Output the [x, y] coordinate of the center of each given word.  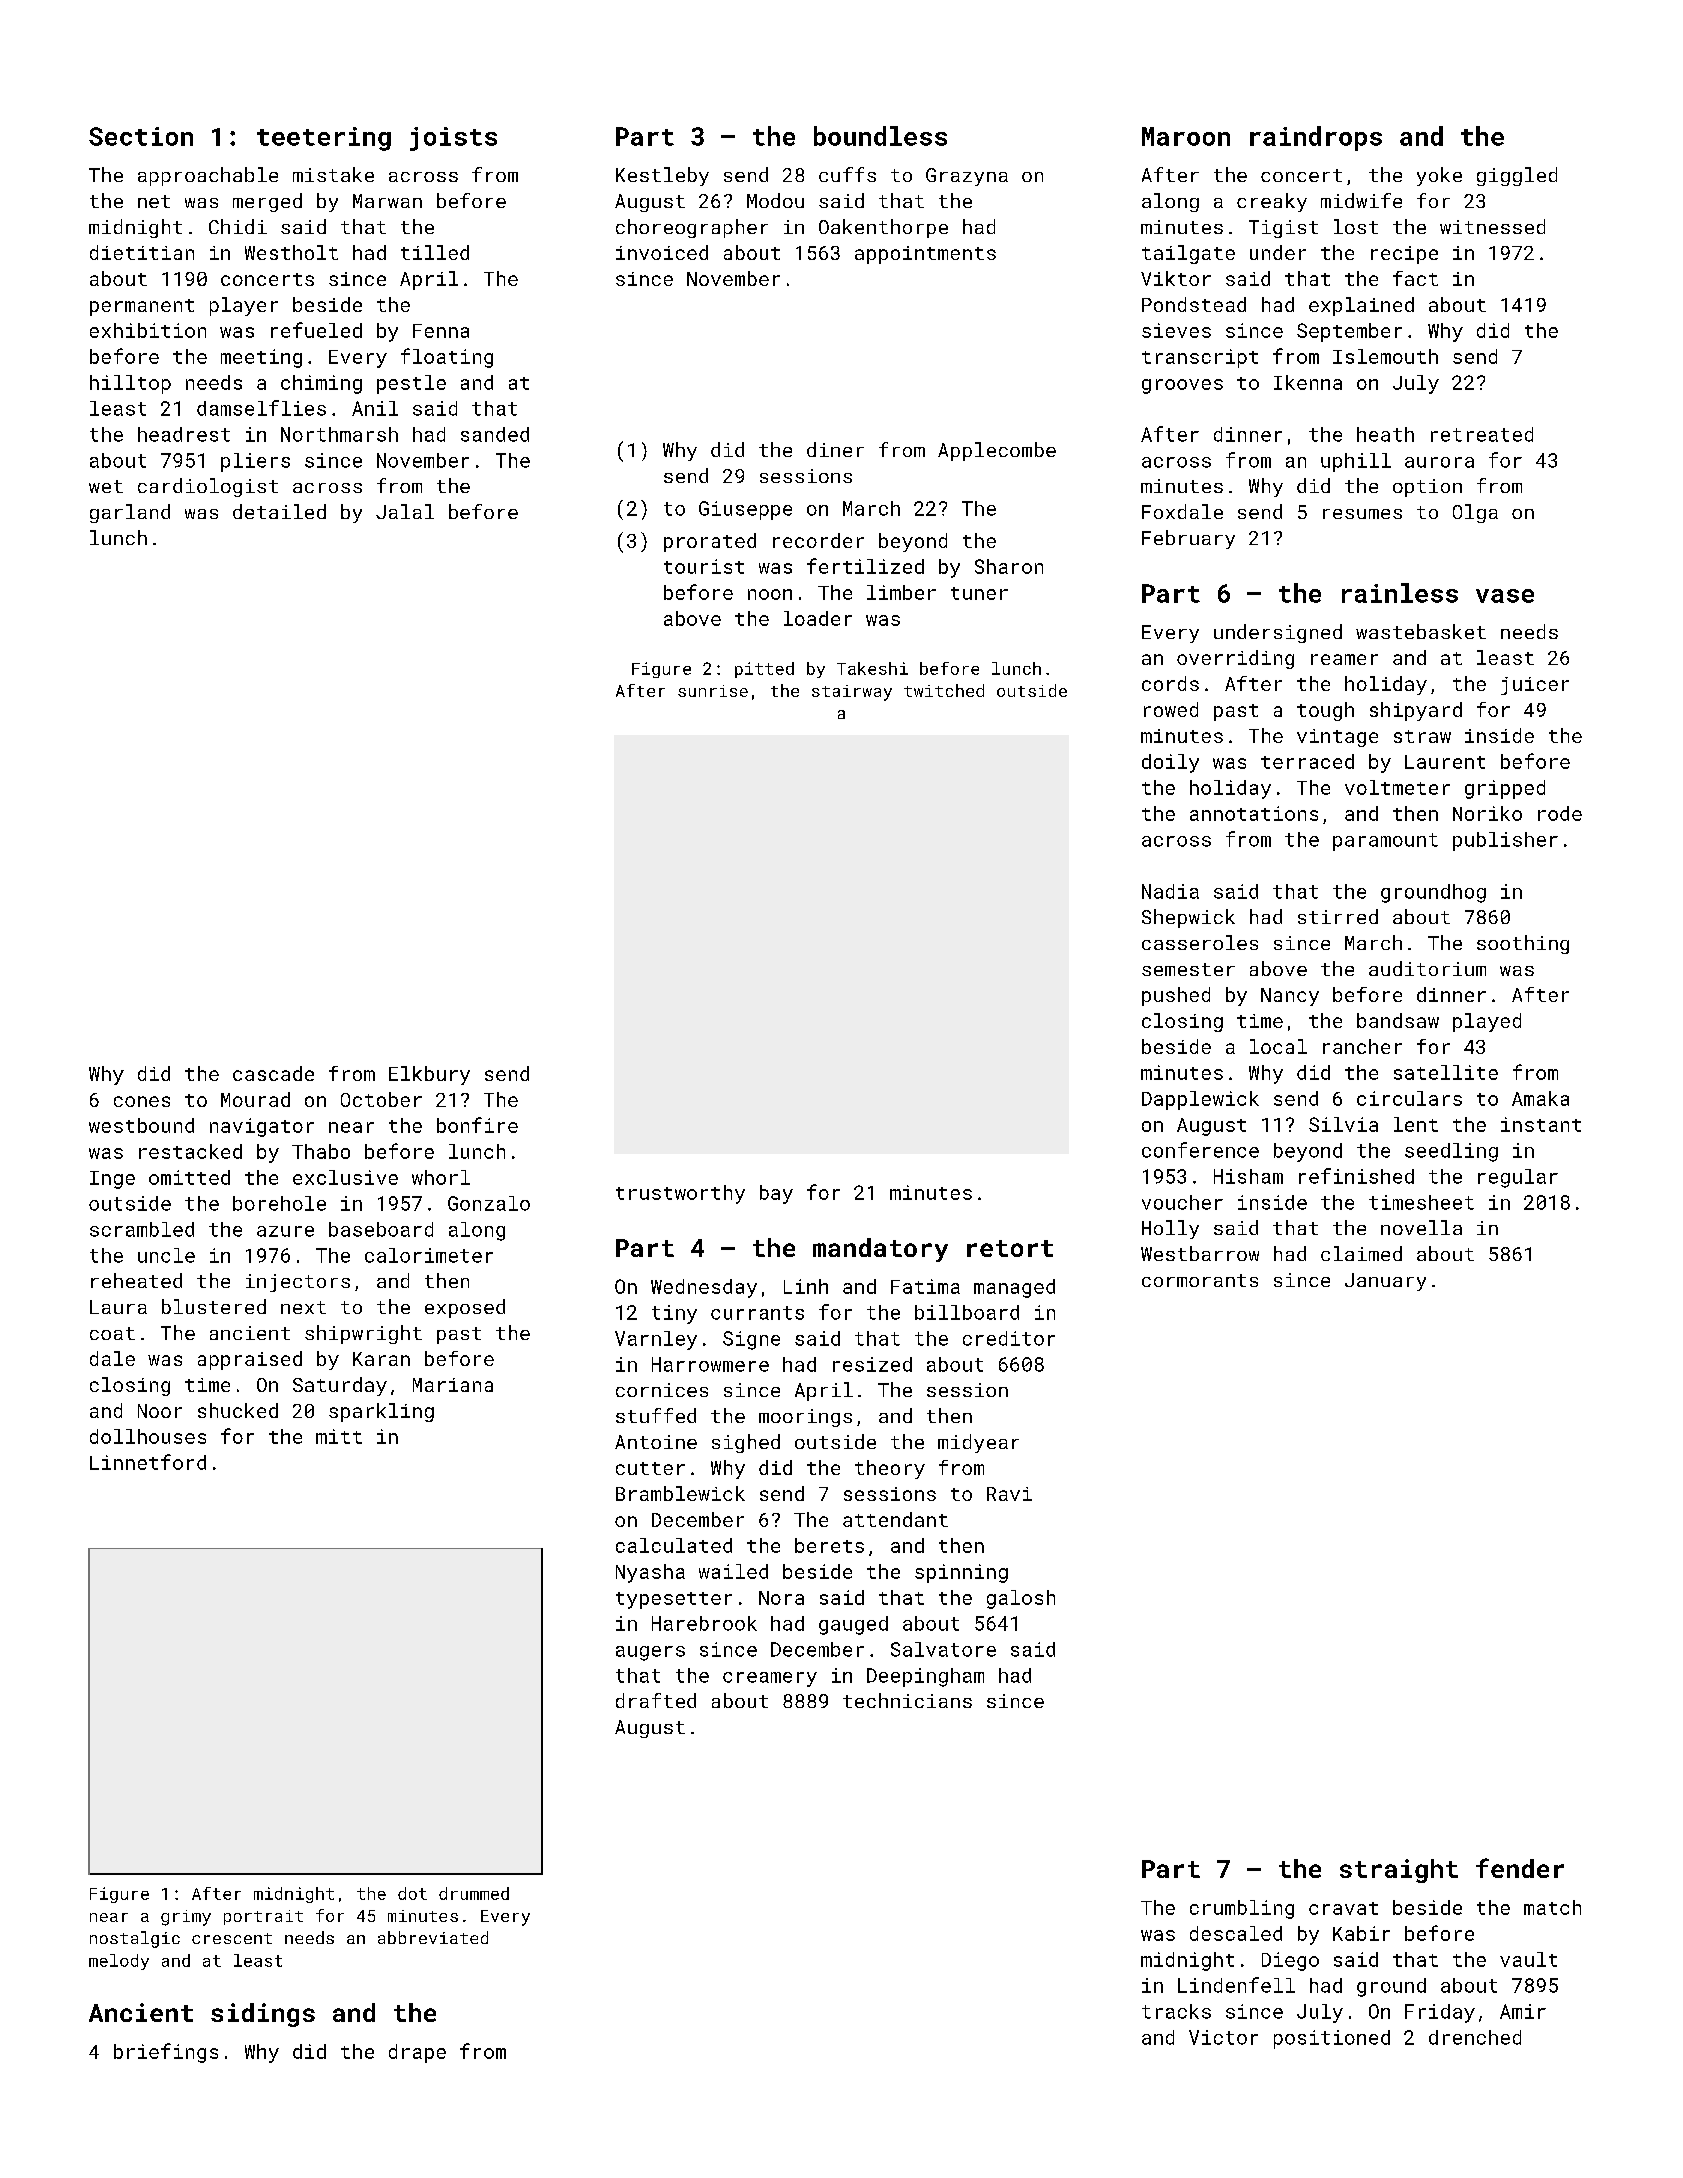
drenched [1475, 2037]
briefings [166, 2053]
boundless [880, 136]
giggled [1517, 176]
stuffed [656, 1415]
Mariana [453, 1385]
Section [141, 136]
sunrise [713, 691]
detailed [279, 511]
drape [417, 2053]
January [1385, 1282]
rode [1560, 813]
